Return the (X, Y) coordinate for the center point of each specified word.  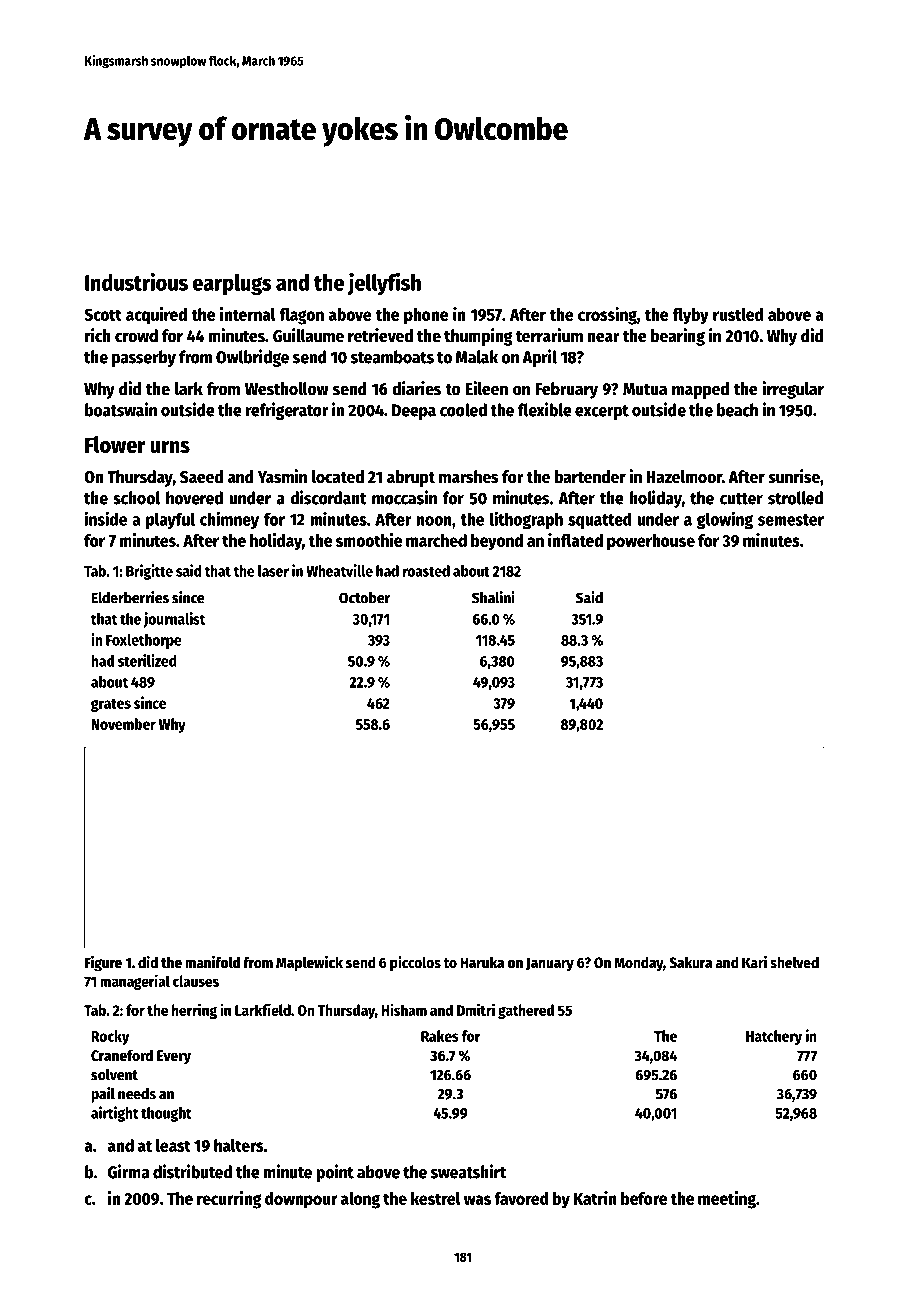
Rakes (440, 1036)
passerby (144, 358)
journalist (174, 620)
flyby (691, 316)
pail (103, 1095)
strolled (795, 498)
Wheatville (339, 570)
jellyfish (384, 284)
